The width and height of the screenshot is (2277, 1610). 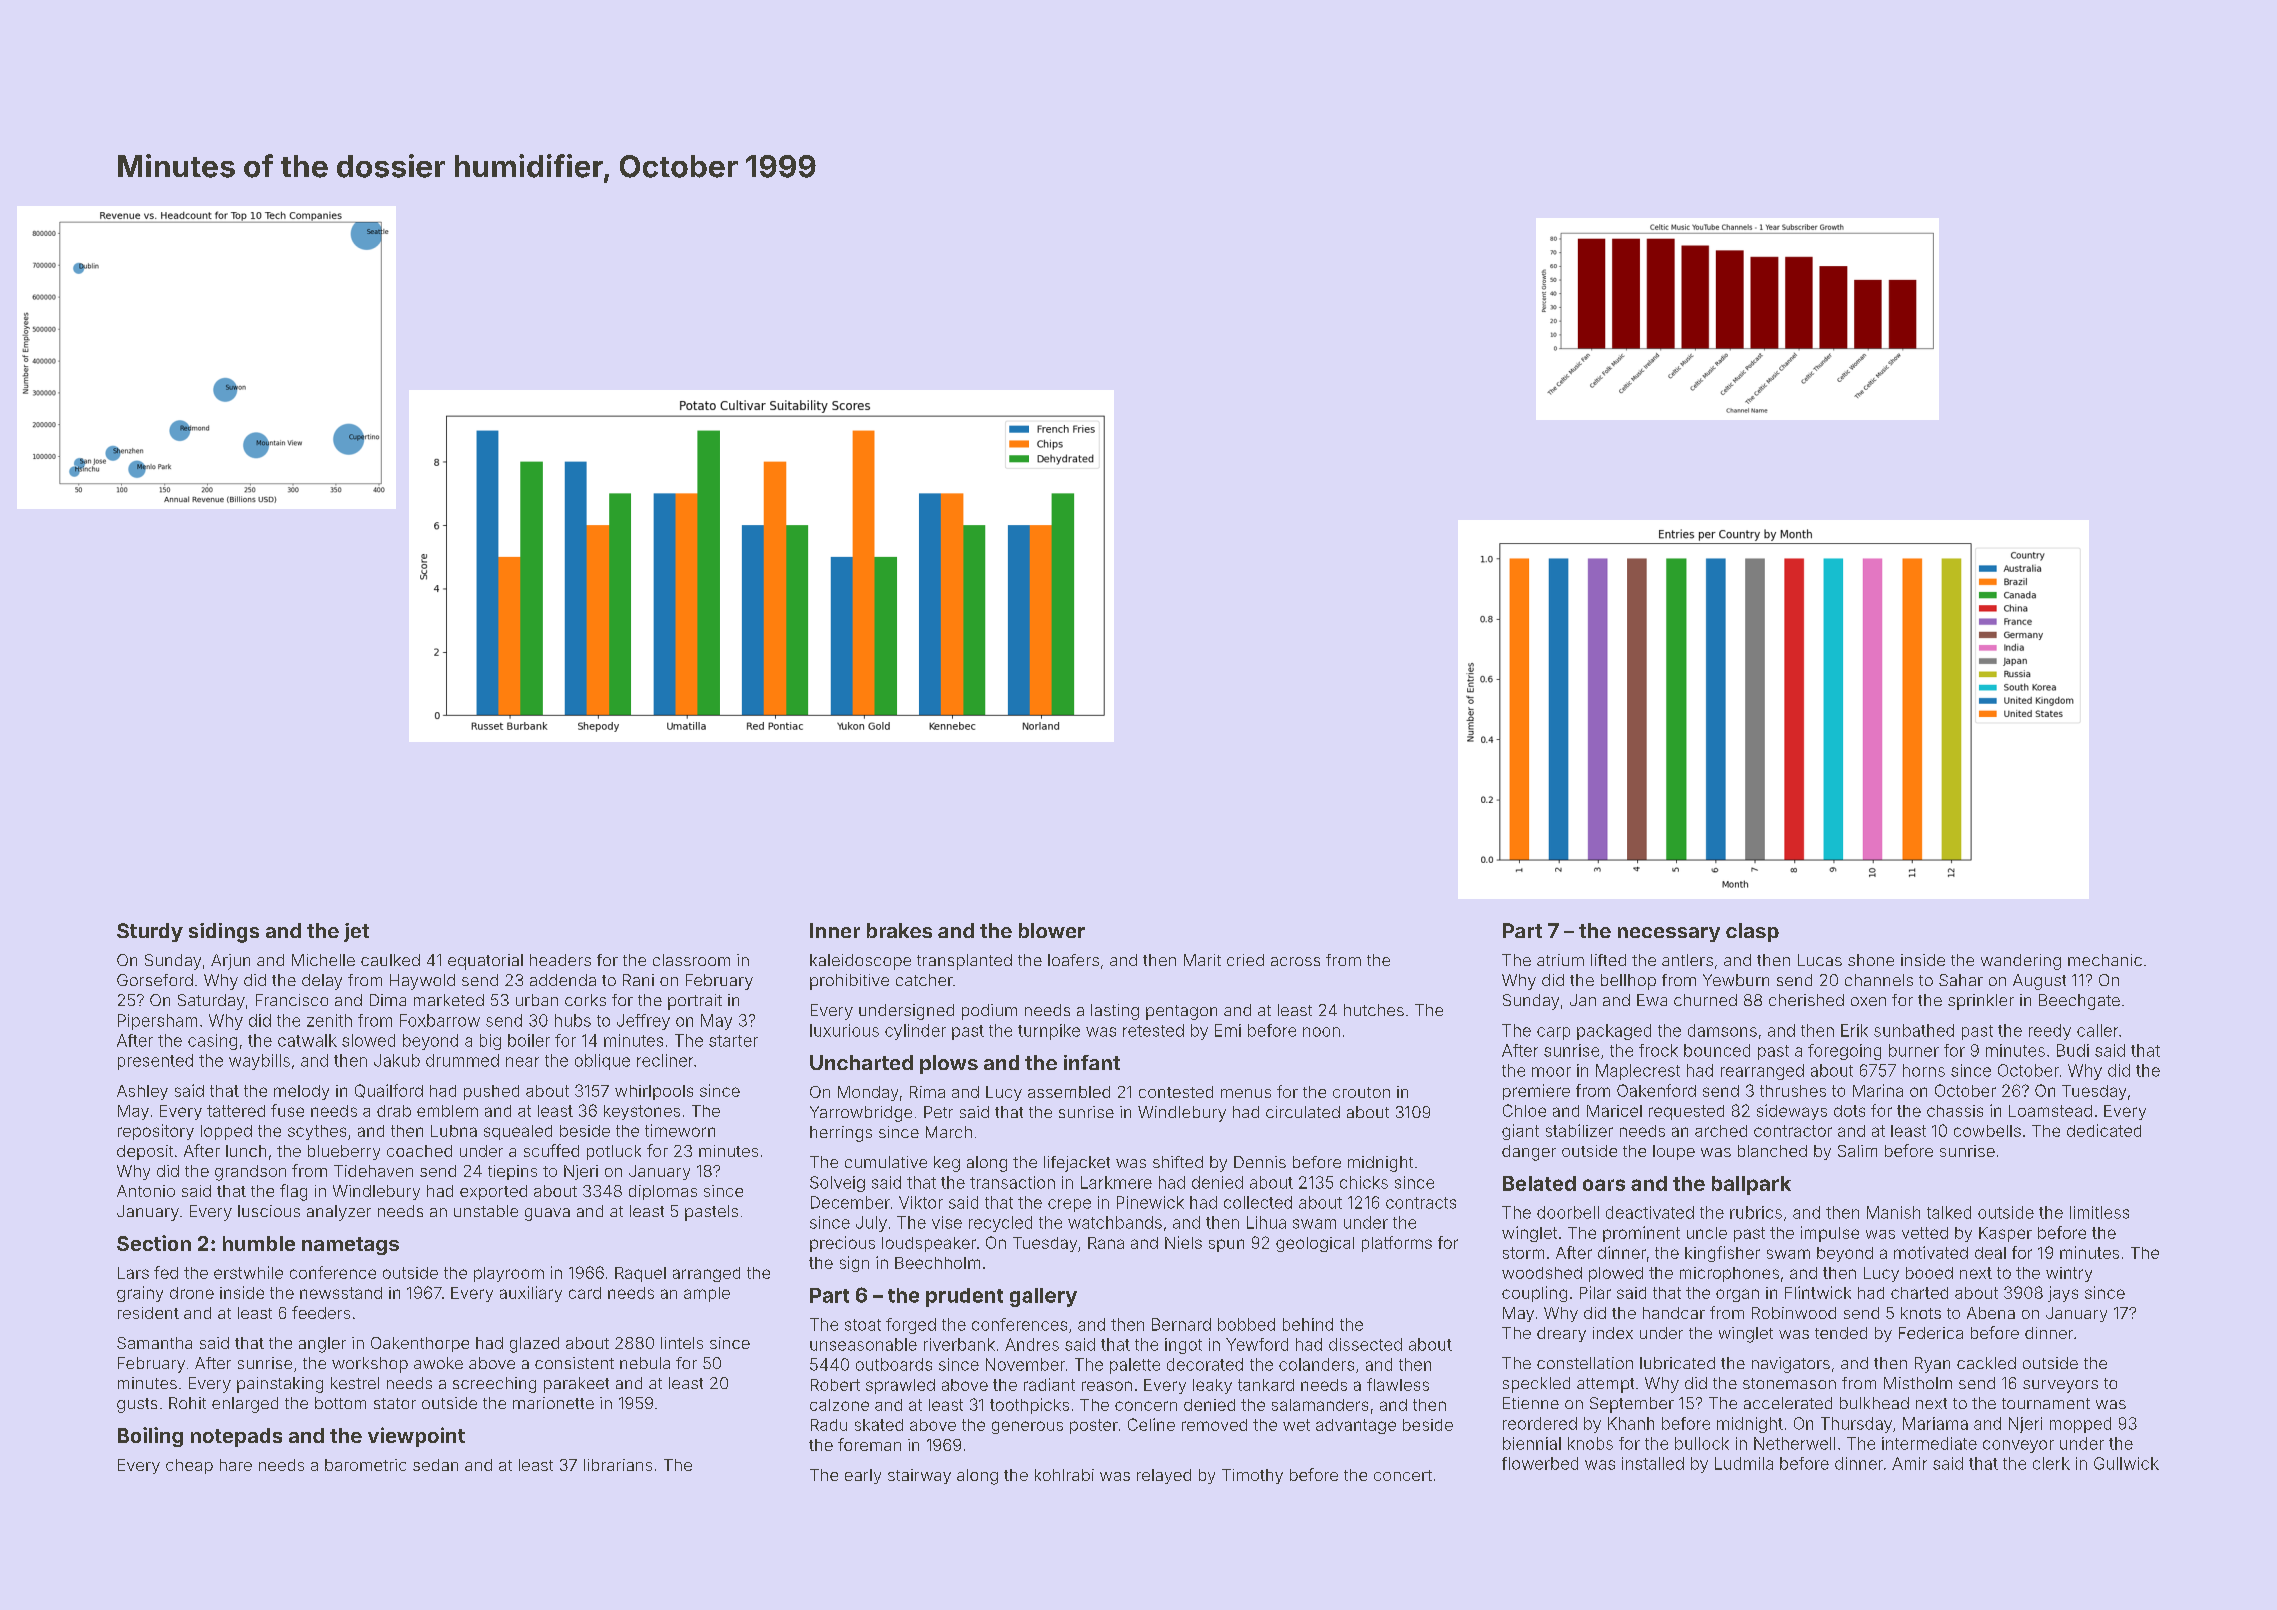 What do you see at coordinates (187, 1403) in the screenshot?
I see `Rohit` at bounding box center [187, 1403].
